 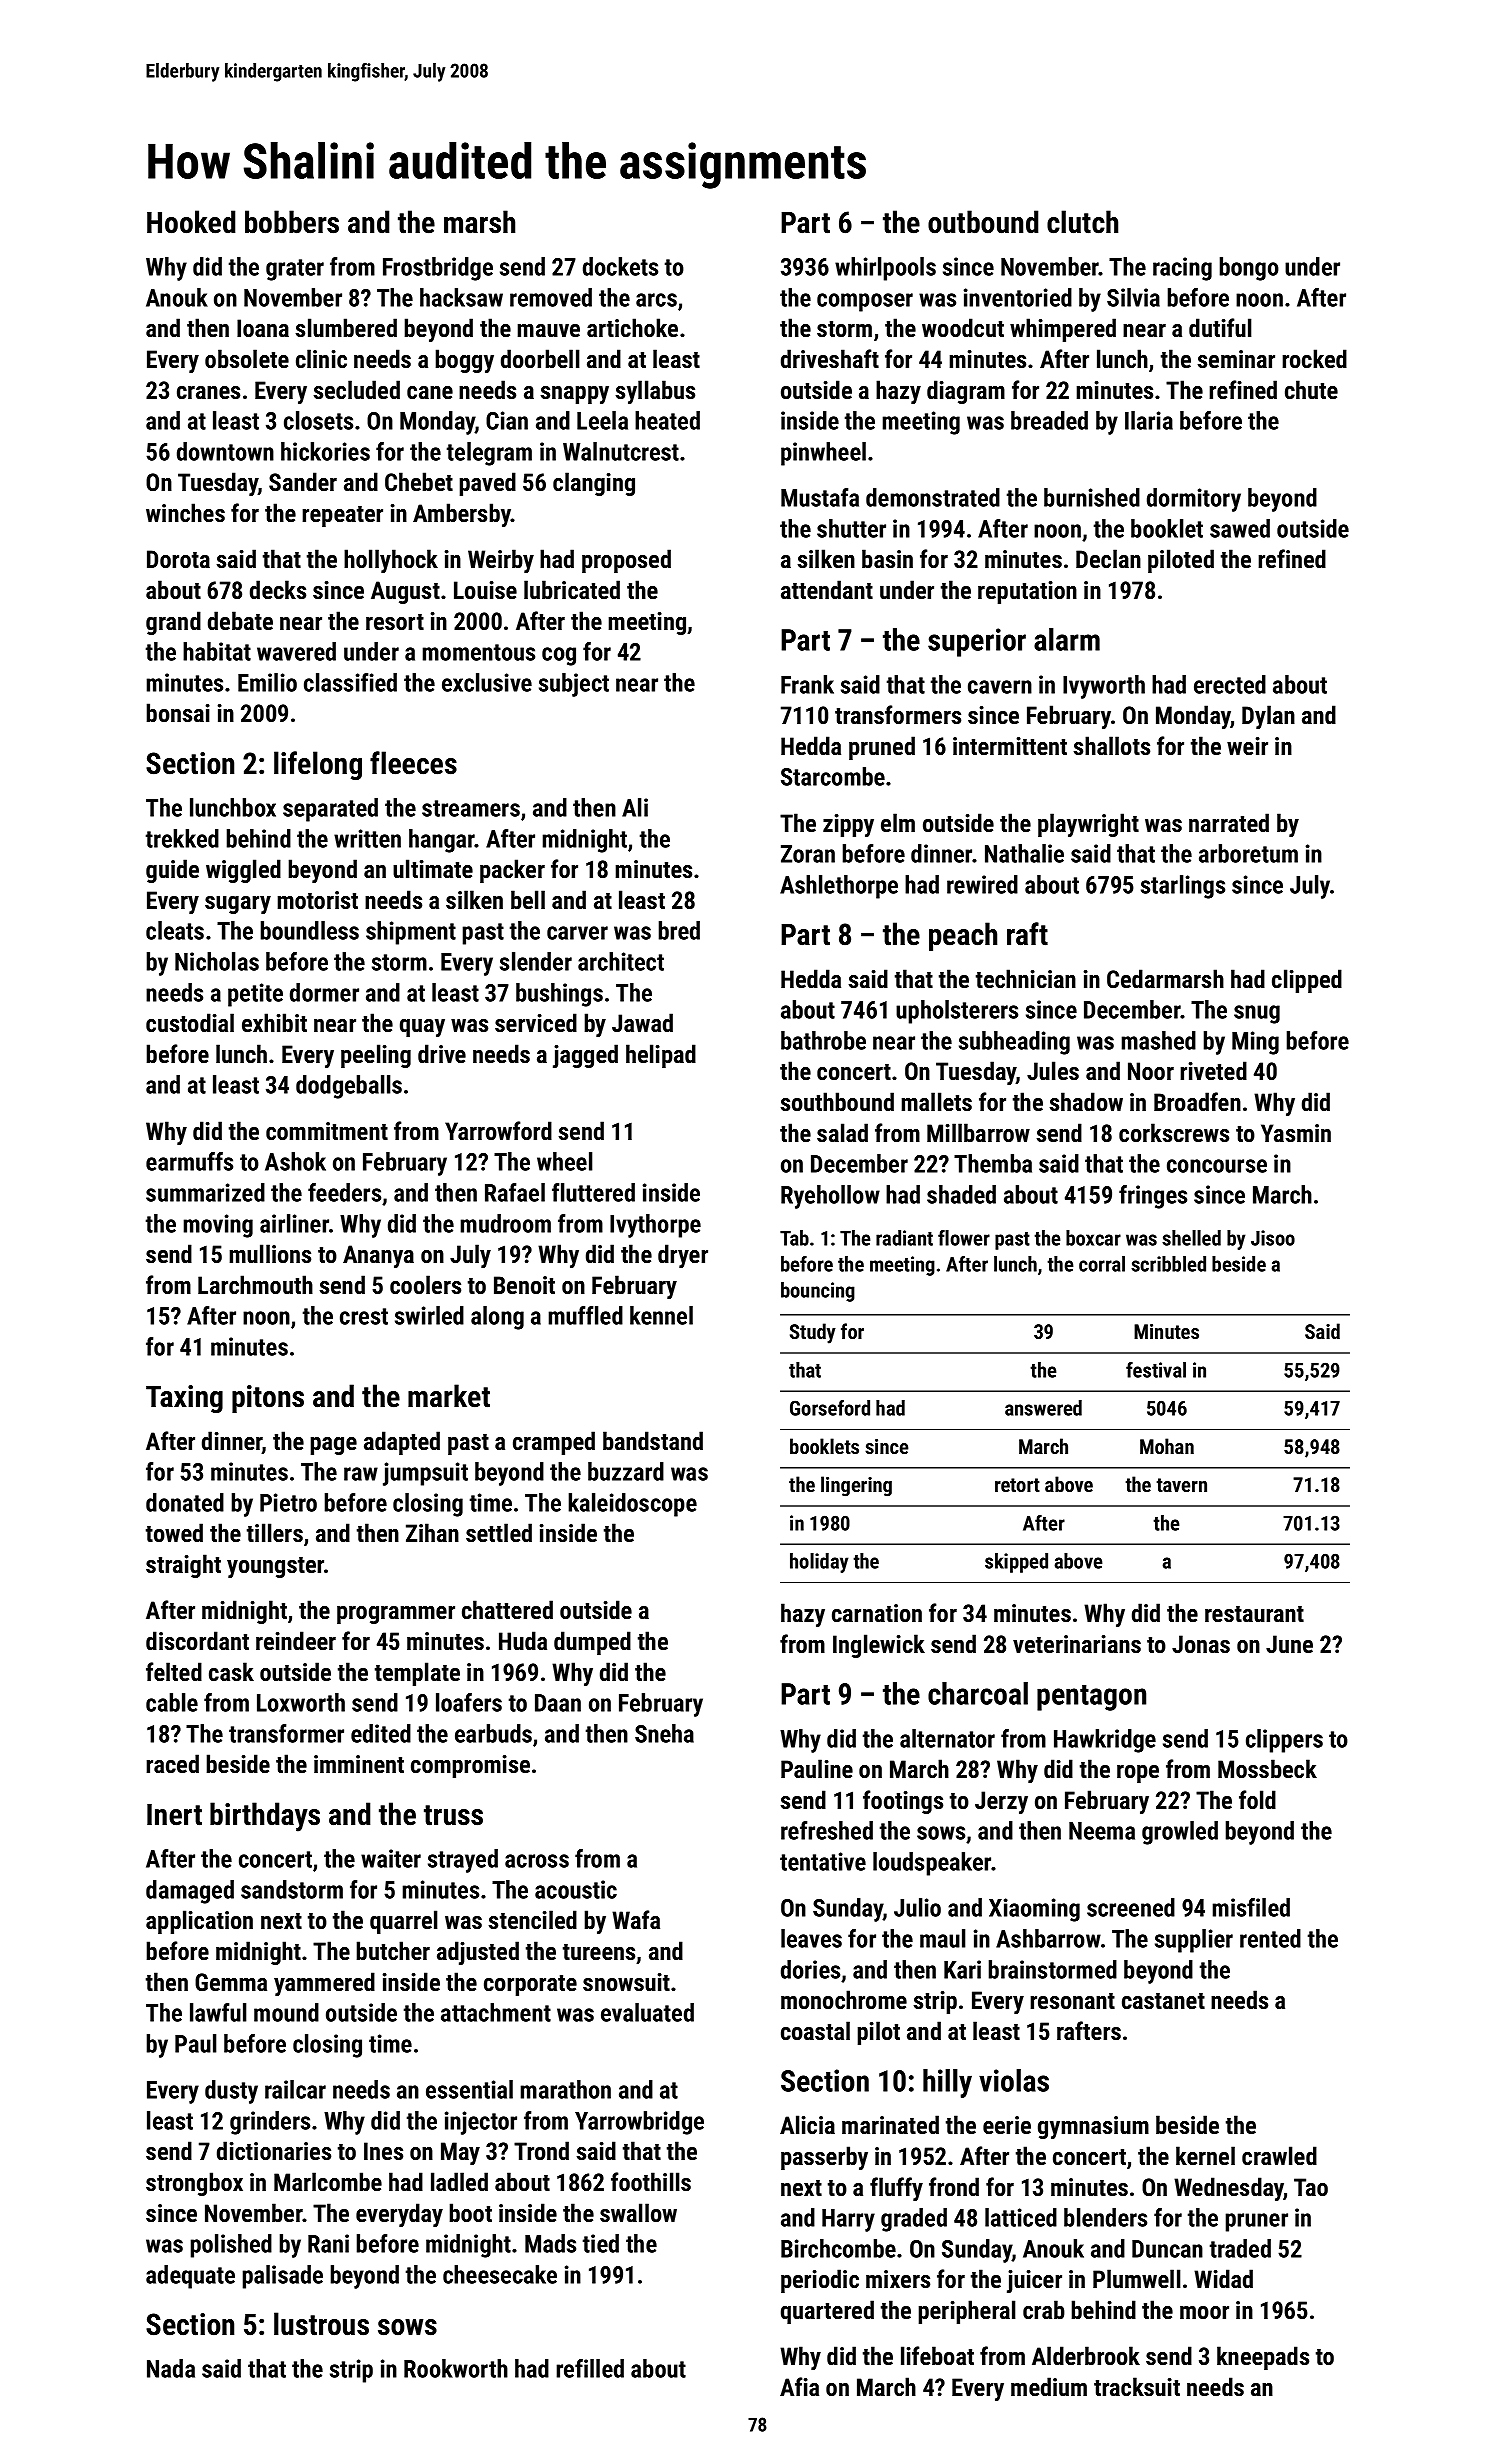 I want to click on bongo, so click(x=1249, y=269).
